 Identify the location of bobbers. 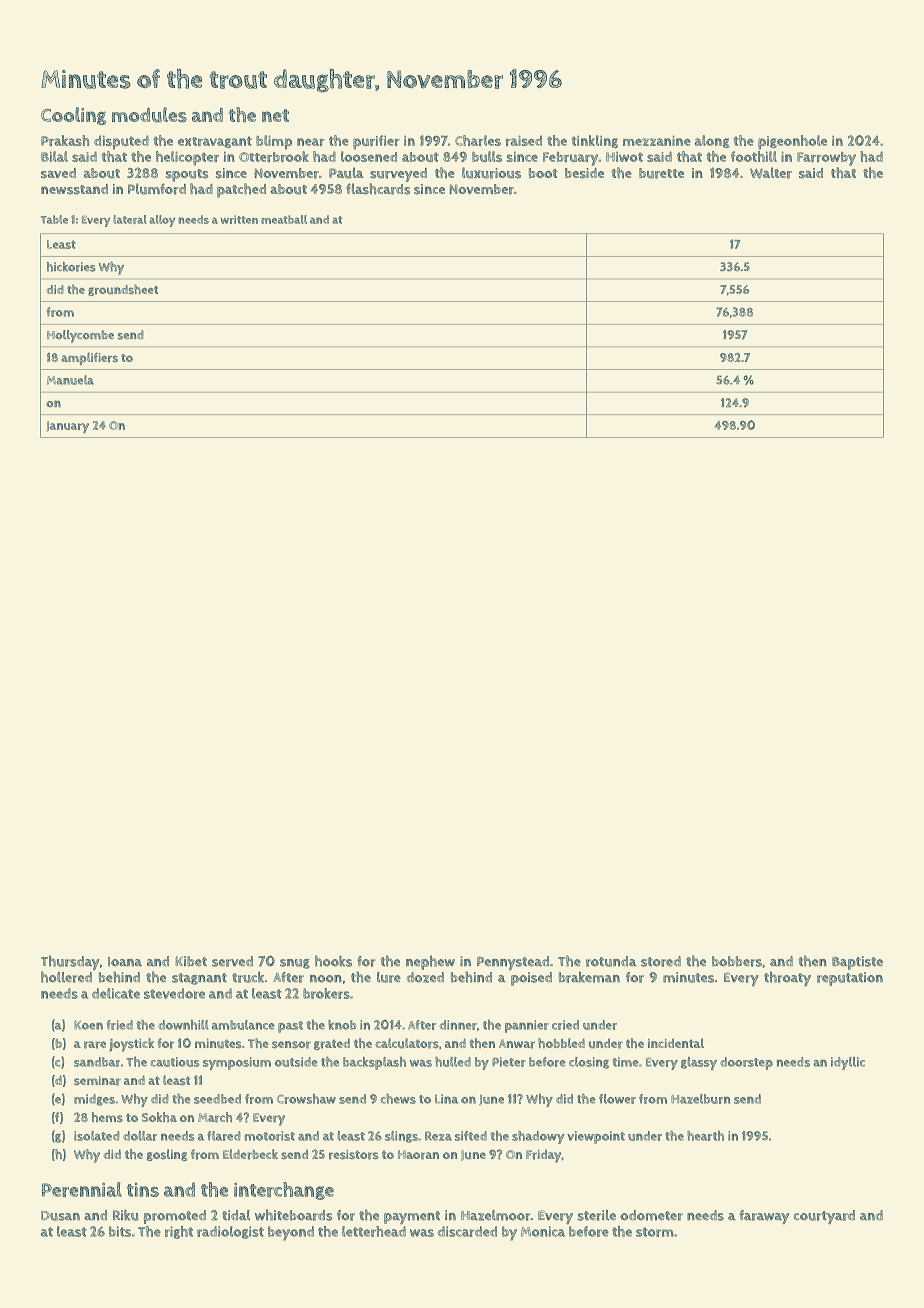
(737, 961).
